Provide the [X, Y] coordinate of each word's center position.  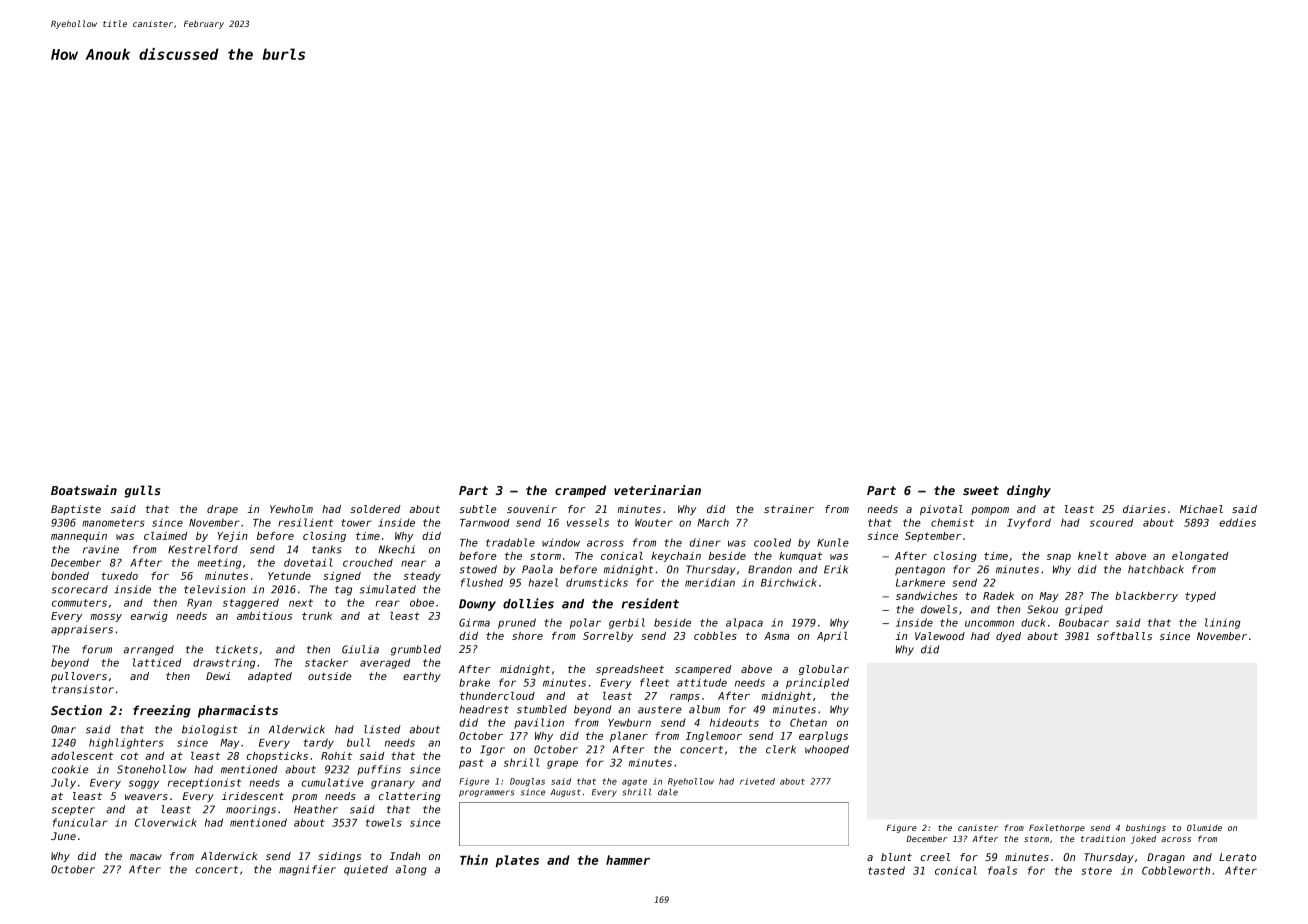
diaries [1144, 509]
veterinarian [657, 490]
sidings [339, 857]
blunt [896, 857]
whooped [827, 750]
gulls [142, 491]
